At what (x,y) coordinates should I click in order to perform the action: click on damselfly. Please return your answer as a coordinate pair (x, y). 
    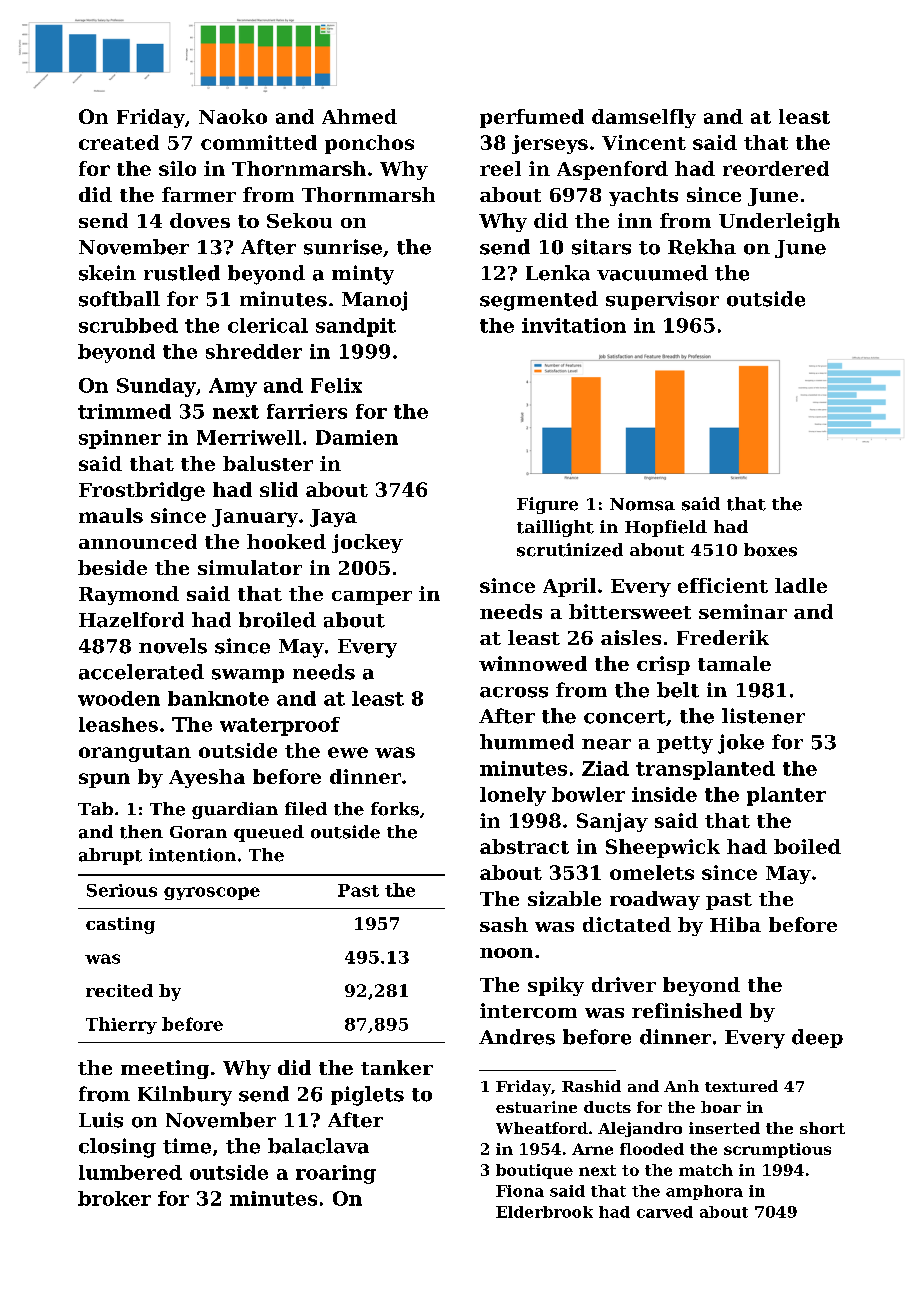
    Looking at the image, I should click on (644, 118).
